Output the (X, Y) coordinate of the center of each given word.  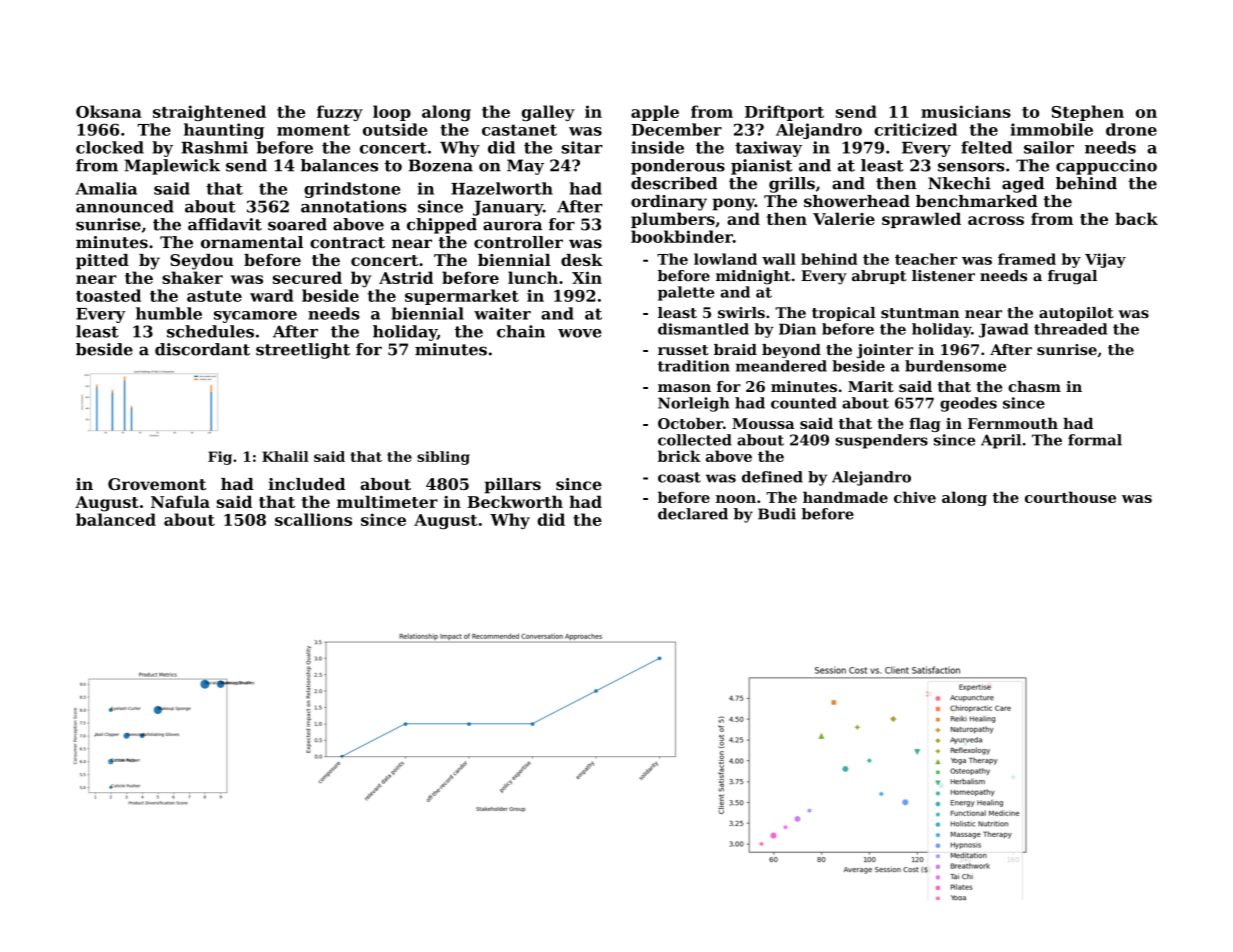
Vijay (1105, 260)
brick (679, 456)
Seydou (202, 262)
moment (313, 130)
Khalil (285, 456)
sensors (971, 167)
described (674, 183)
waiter (502, 313)
